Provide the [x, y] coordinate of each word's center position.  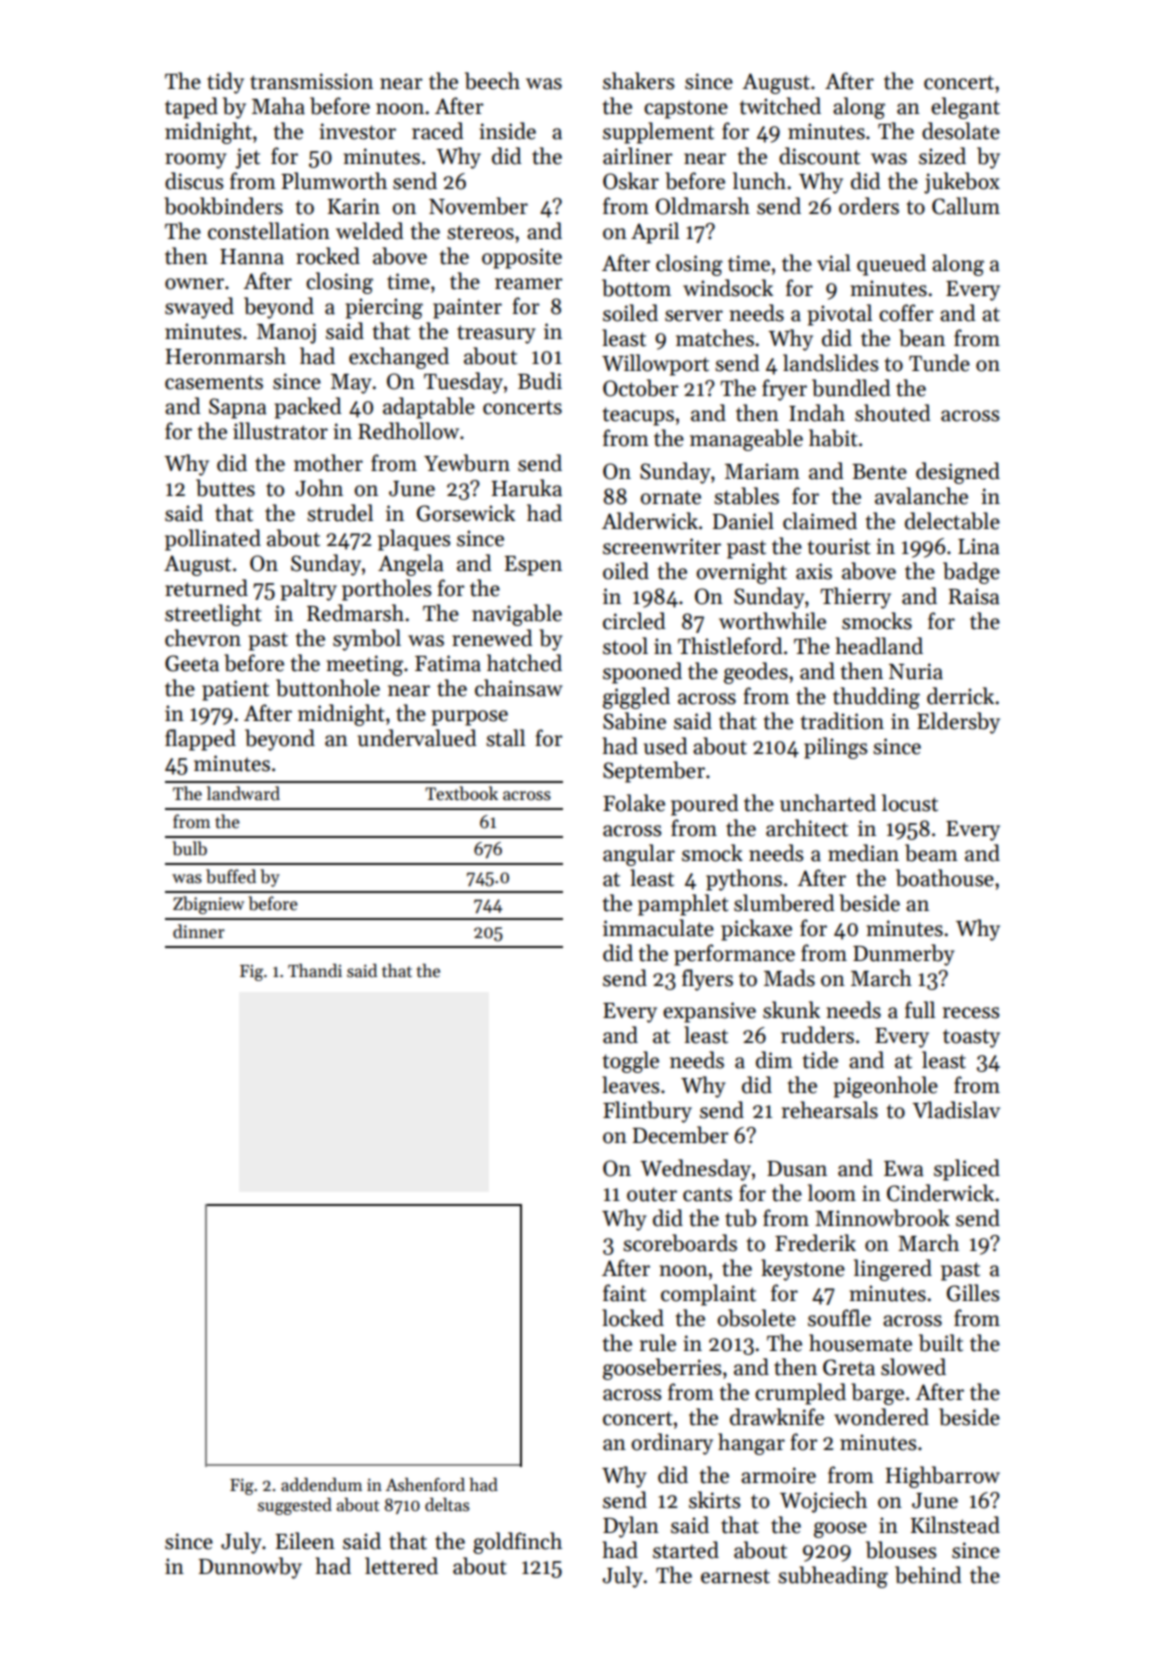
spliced [967, 1170]
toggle [631, 1062]
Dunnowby [250, 1568]
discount [819, 156]
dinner [199, 931]
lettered [401, 1566]
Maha [278, 106]
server [694, 316]
